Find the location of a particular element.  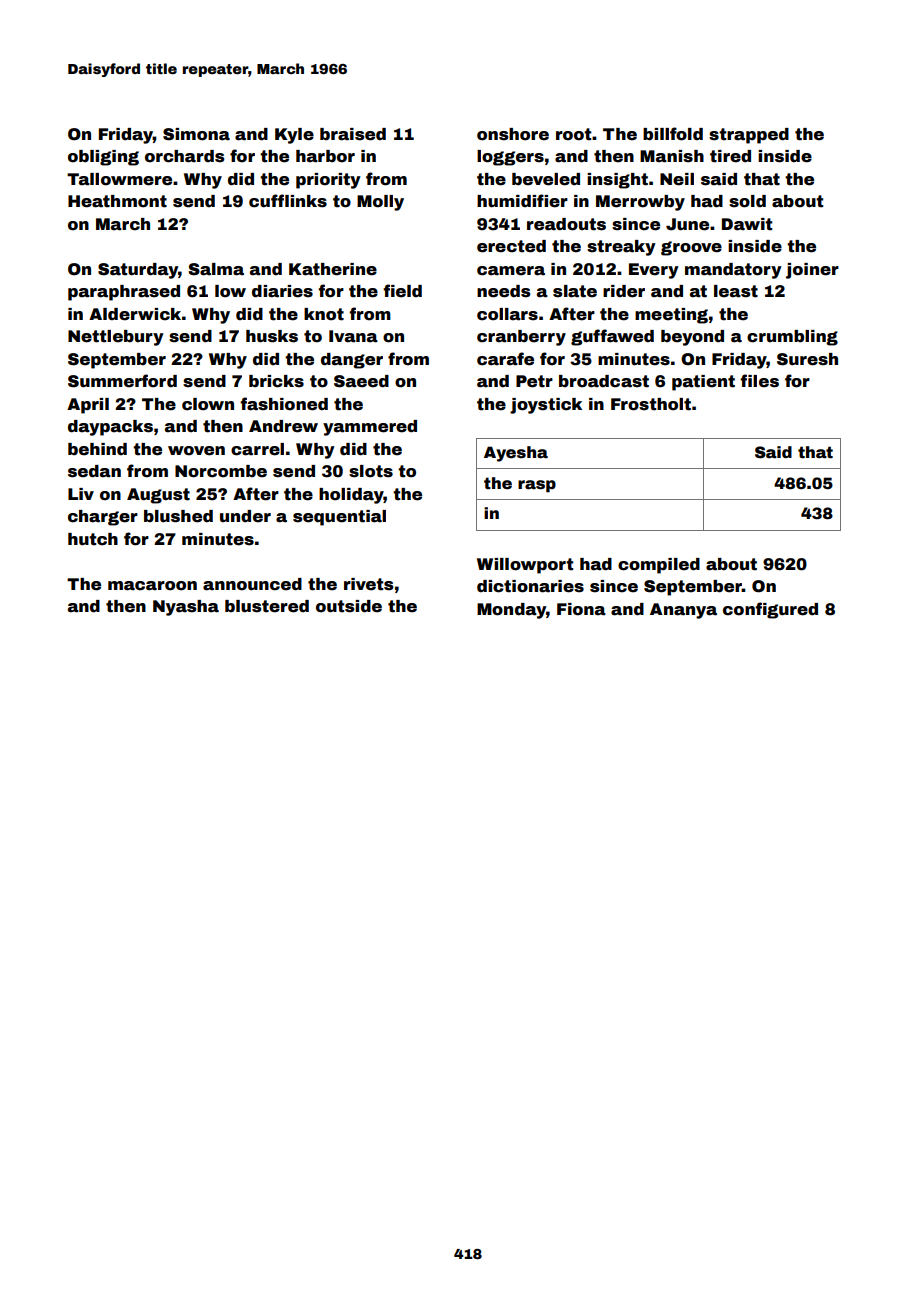

Alderwick is located at coordinates (135, 314).
